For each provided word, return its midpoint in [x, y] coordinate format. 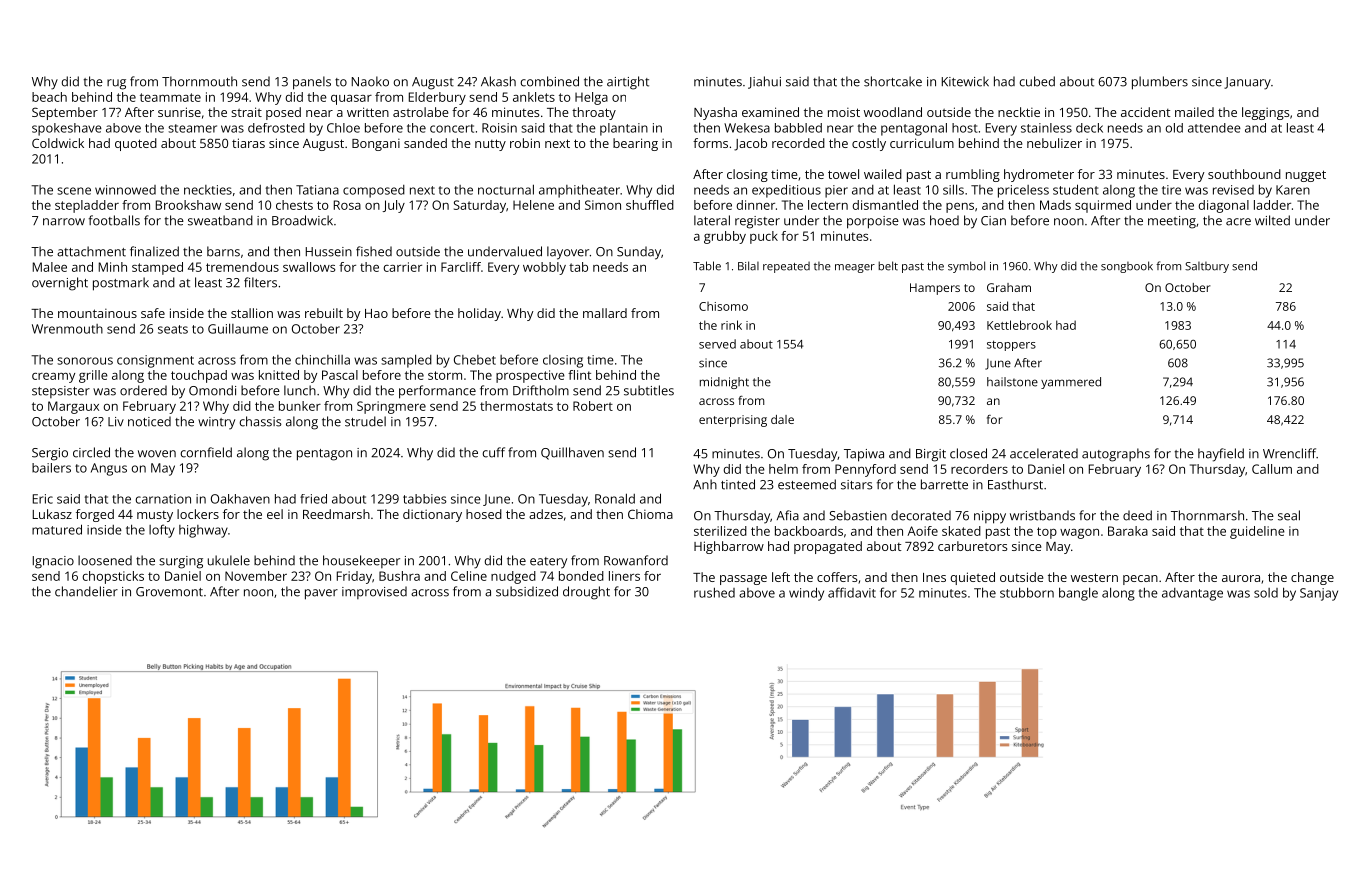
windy [806, 594]
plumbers [1160, 83]
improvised [374, 592]
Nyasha [715, 113]
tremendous [242, 267]
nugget [1306, 176]
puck [764, 237]
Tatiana [317, 190]
